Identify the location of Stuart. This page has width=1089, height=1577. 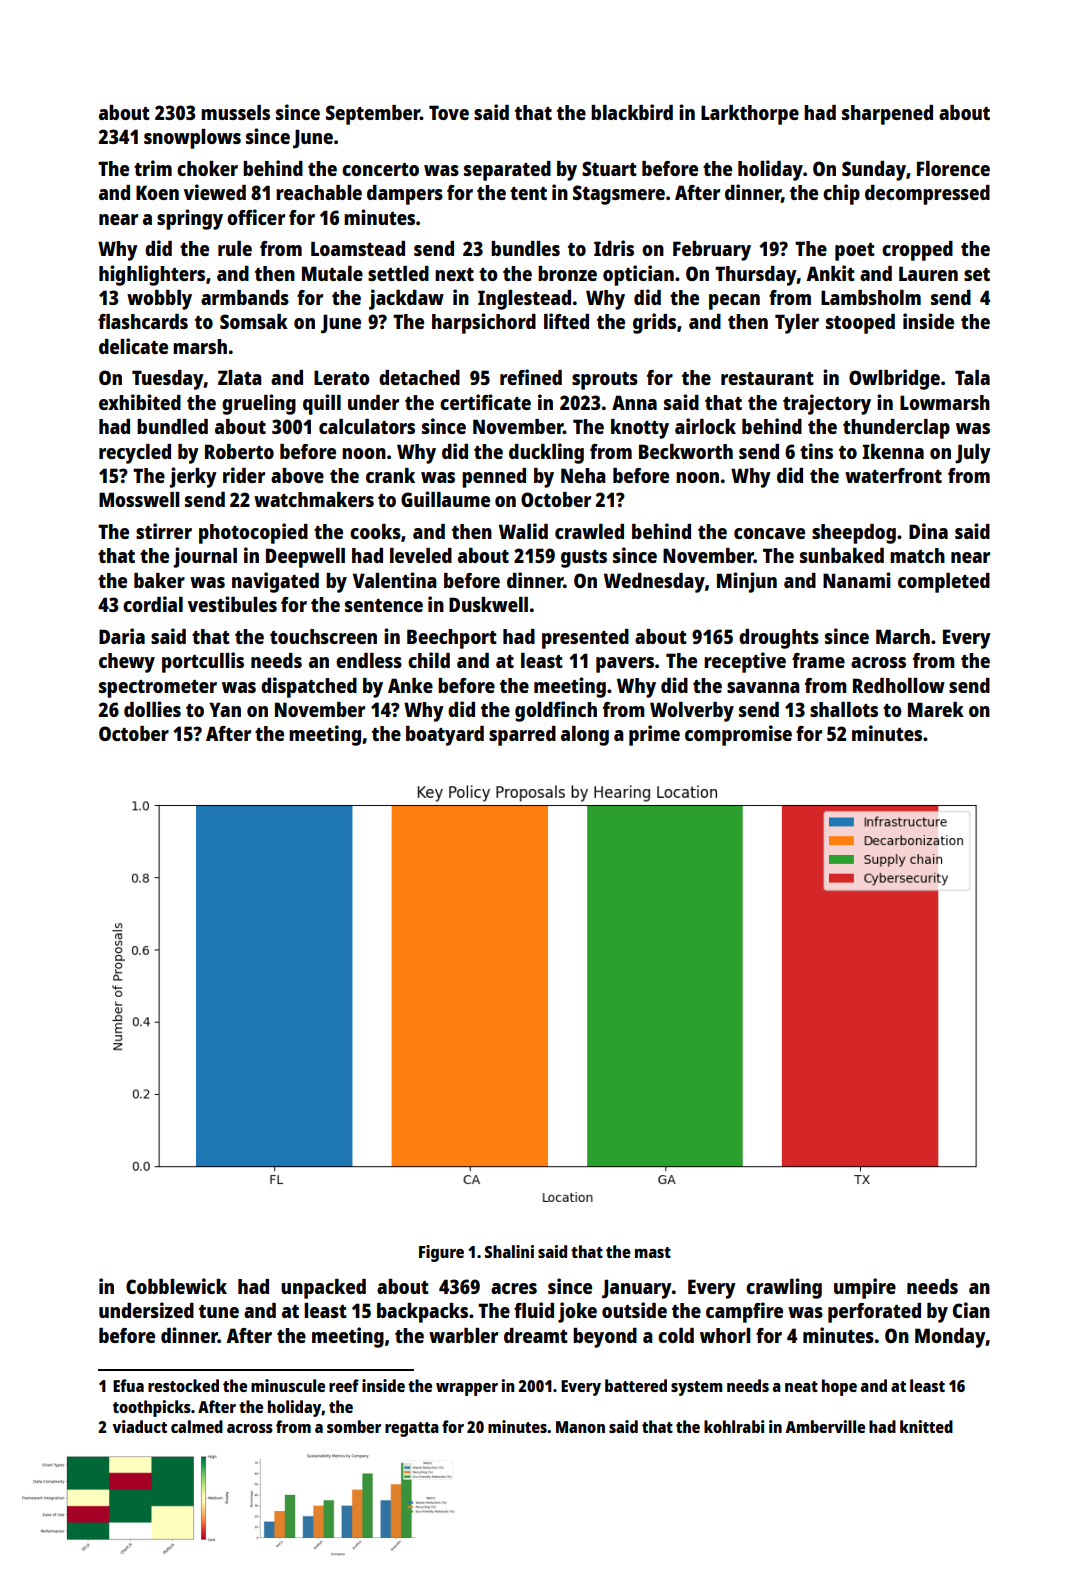
(609, 168).
